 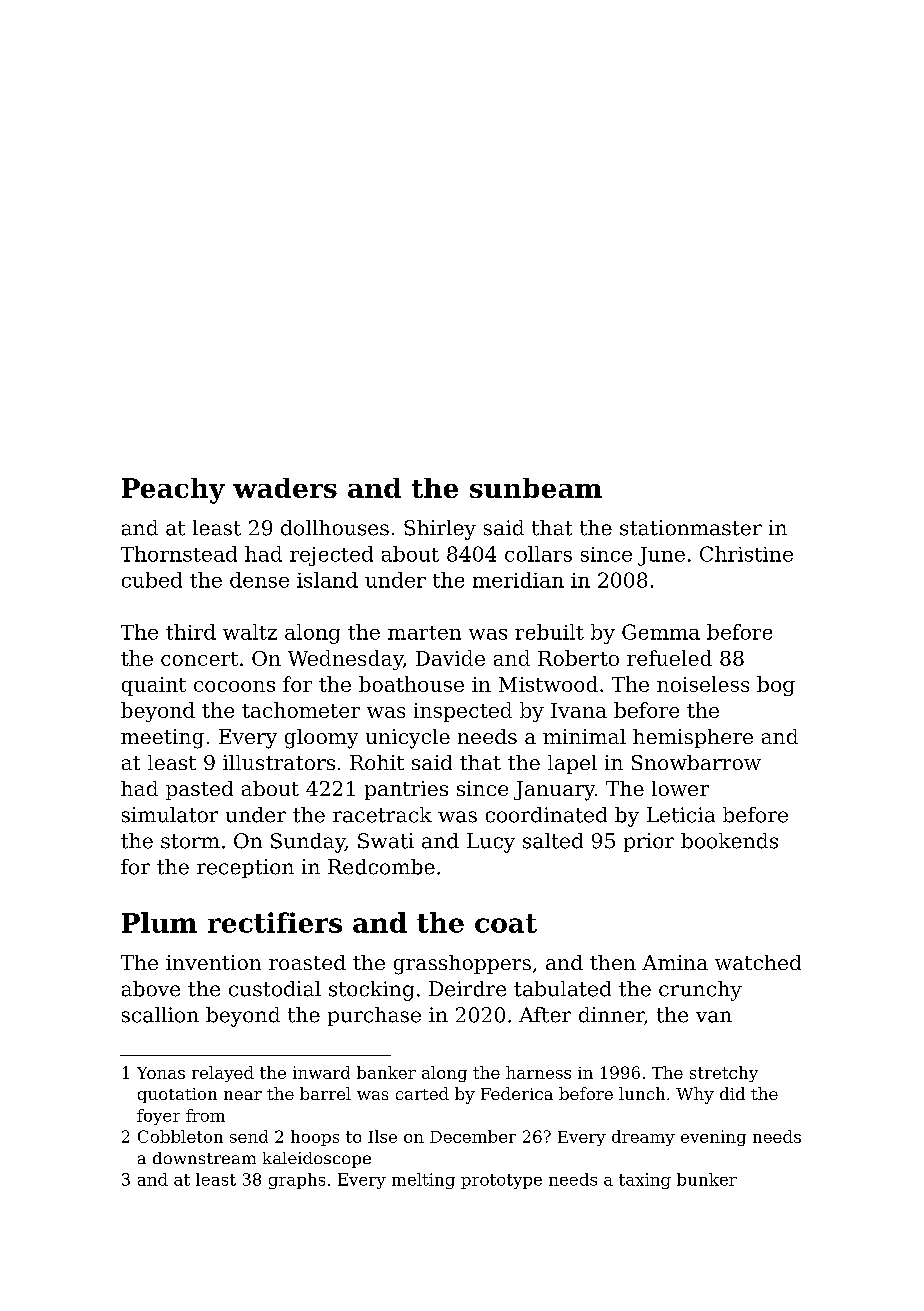 What do you see at coordinates (151, 989) in the screenshot?
I see `above` at bounding box center [151, 989].
